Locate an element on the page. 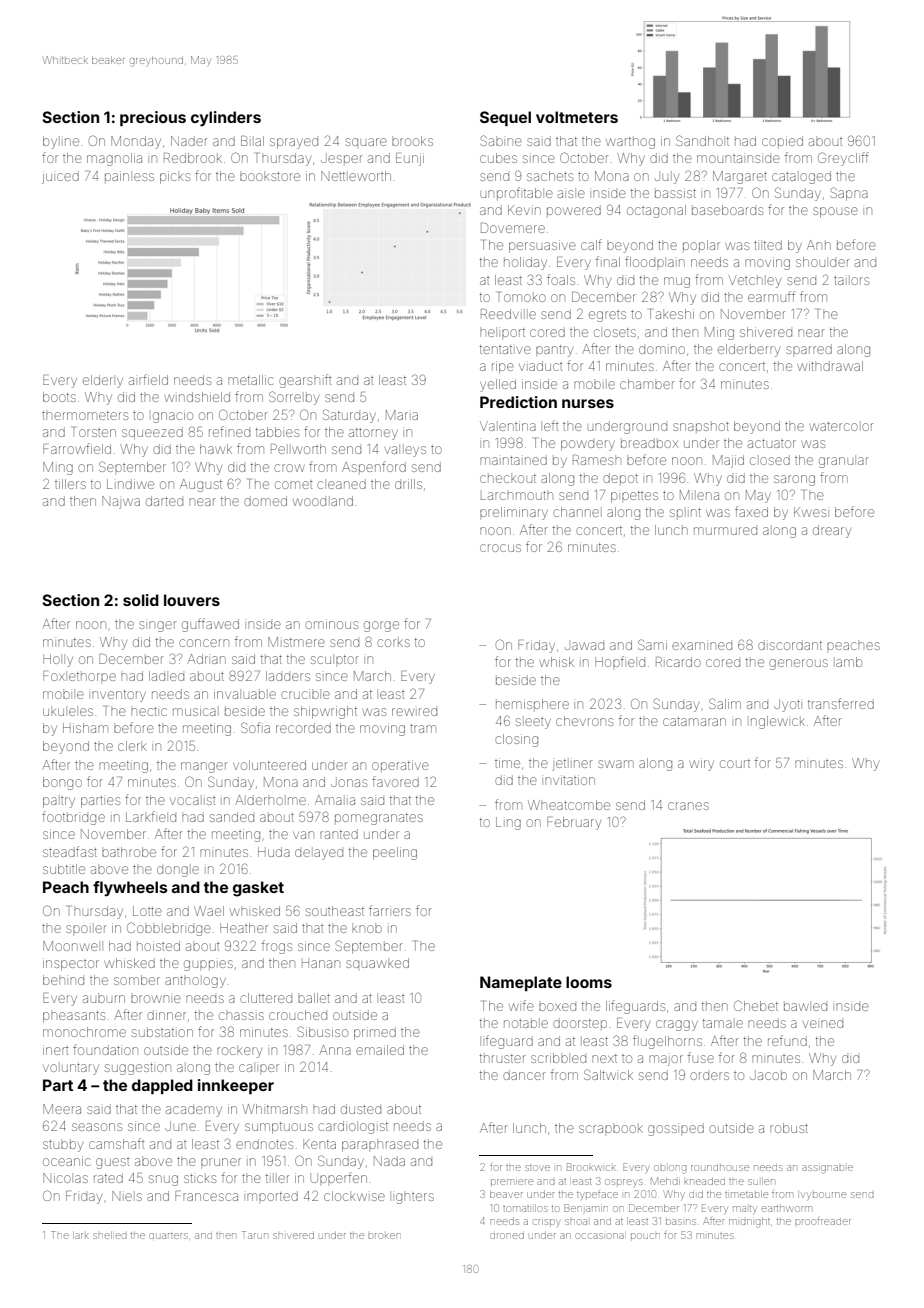 This image has height=1308, width=924. discordant is located at coordinates (790, 645).
